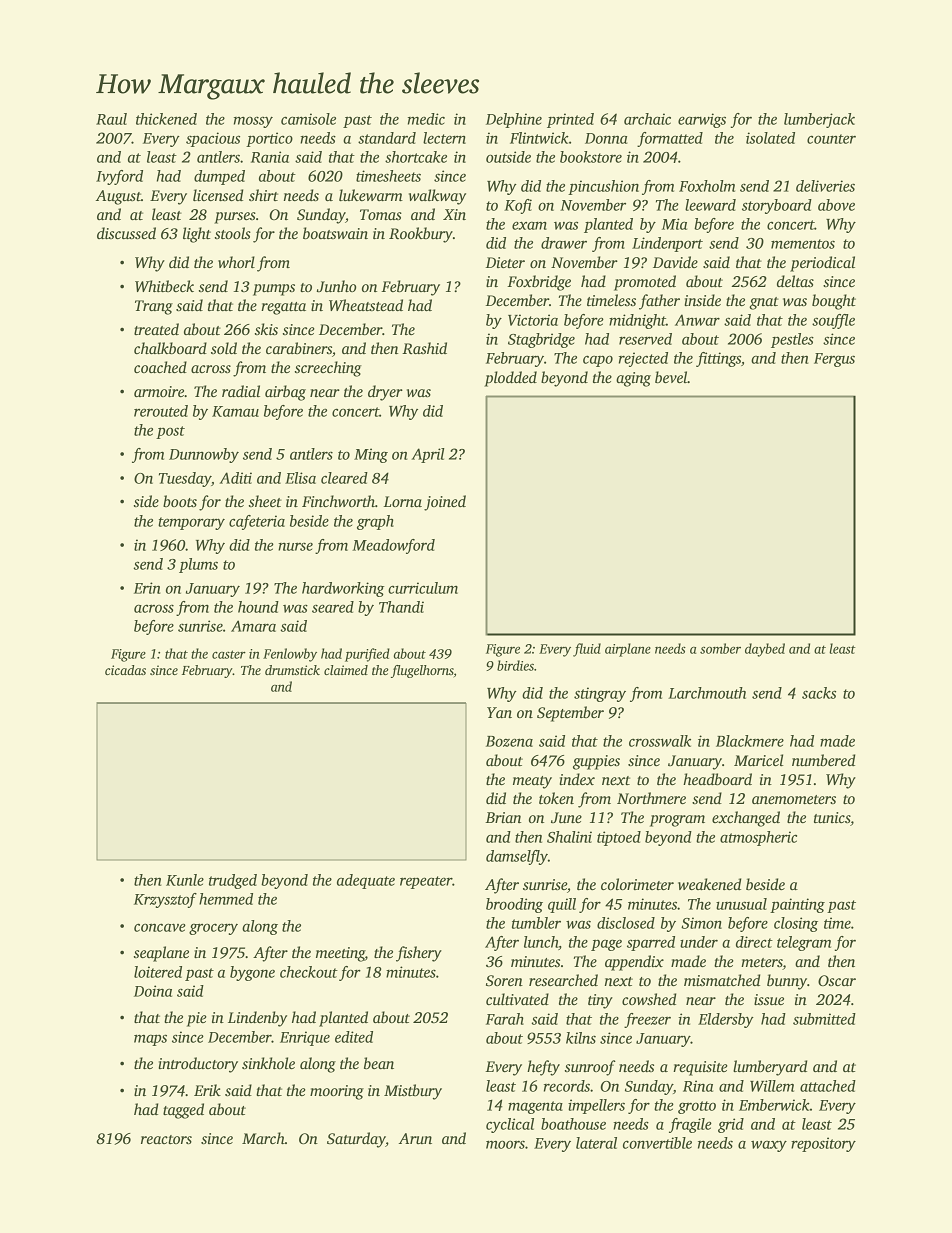 This document has width=952, height=1233. I want to click on reactors, so click(166, 1139).
